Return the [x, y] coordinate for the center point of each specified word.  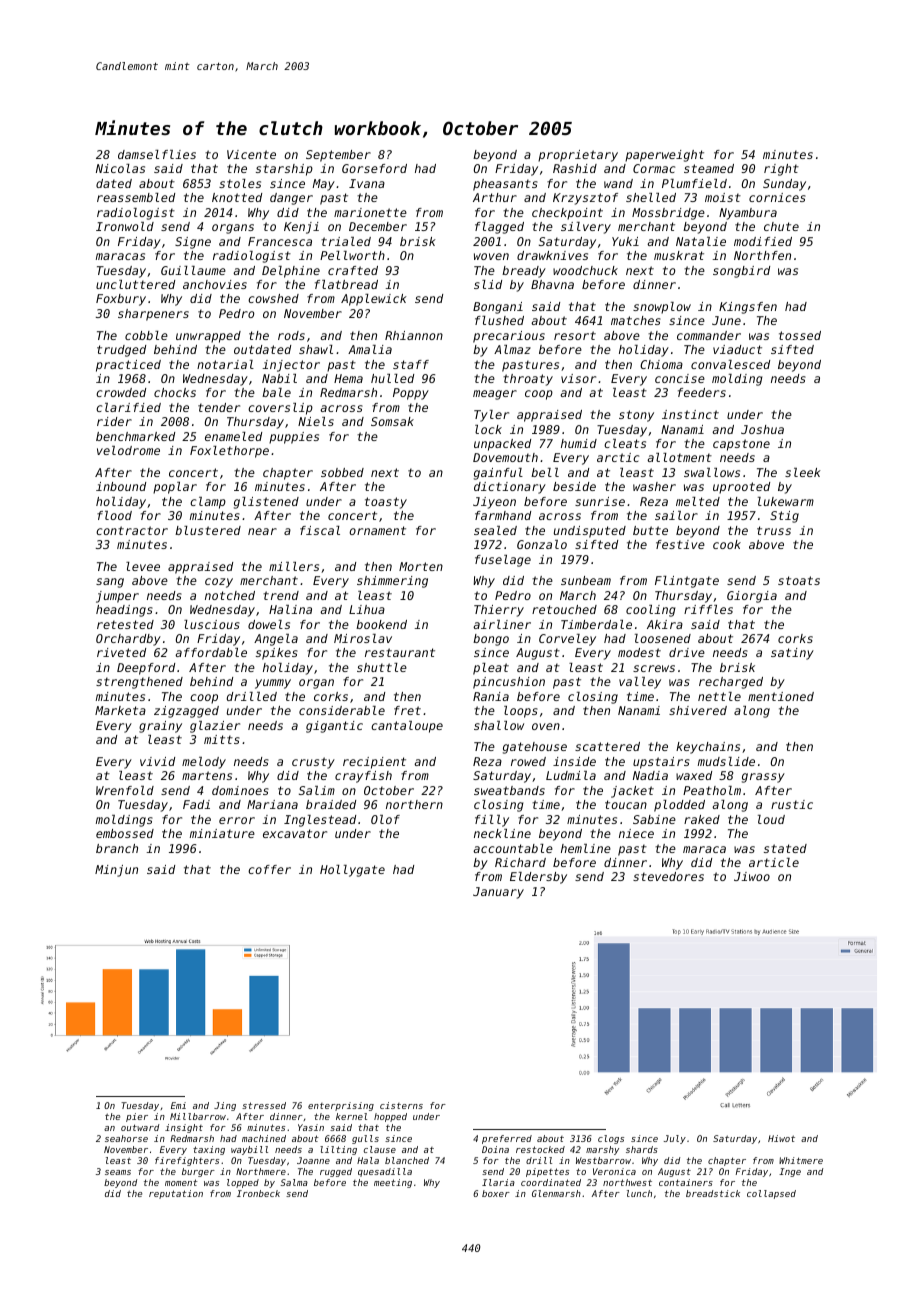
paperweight [664, 156]
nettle [719, 696]
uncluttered [135, 284]
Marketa [120, 710]
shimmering [392, 582]
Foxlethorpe [229, 452]
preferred [507, 1139]
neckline [502, 833]
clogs [611, 1139]
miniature [222, 833]
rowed [528, 761]
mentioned [781, 696]
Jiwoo [752, 876]
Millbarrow [198, 1116]
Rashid [575, 168]
